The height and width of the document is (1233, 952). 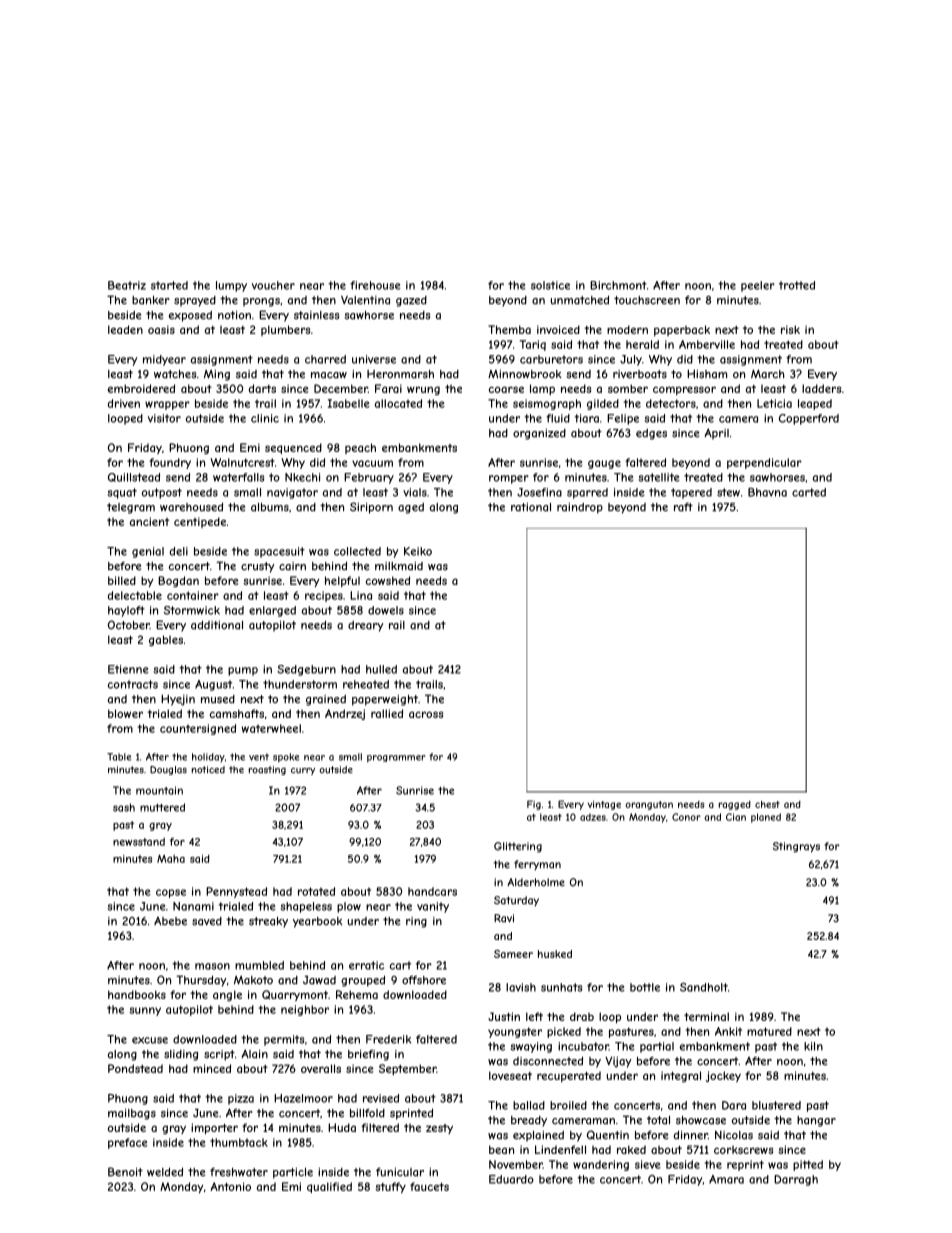 What do you see at coordinates (764, 463) in the document?
I see `perpendicular` at bounding box center [764, 463].
